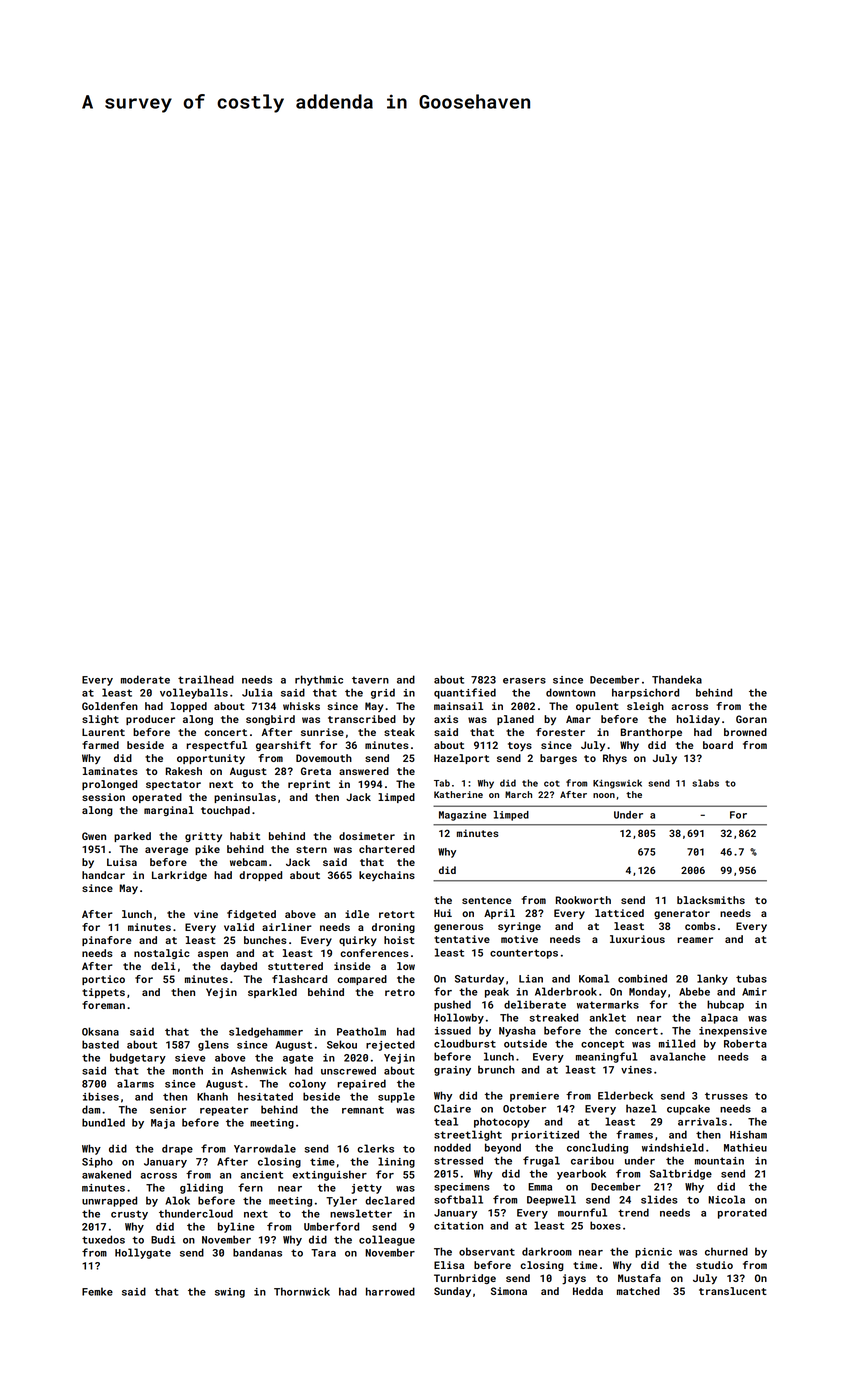 This screenshot has width=849, height=1400. I want to click on idle, so click(357, 914).
